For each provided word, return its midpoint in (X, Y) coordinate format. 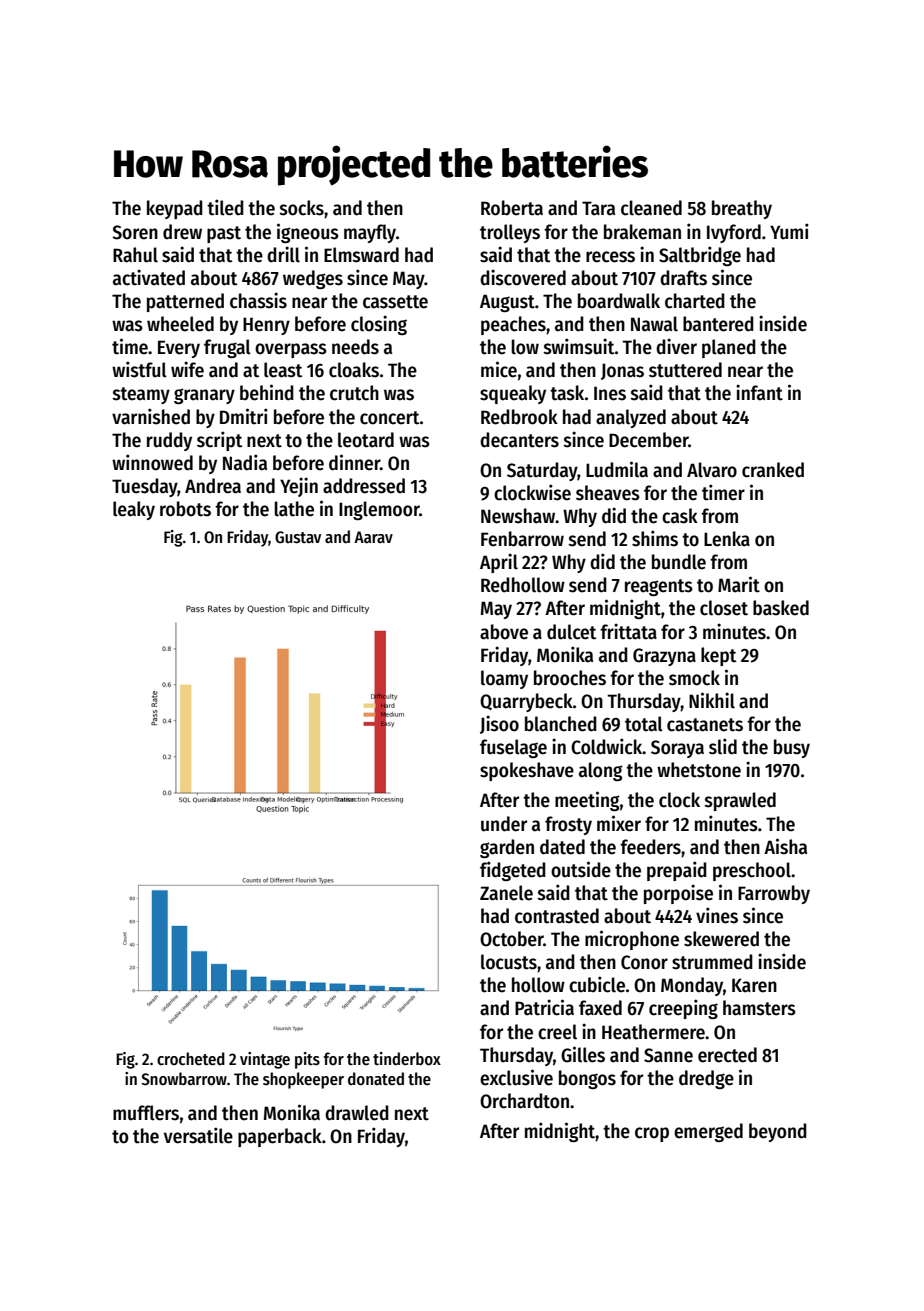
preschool (752, 871)
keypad (175, 209)
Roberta (512, 208)
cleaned (651, 208)
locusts (509, 962)
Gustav (298, 537)
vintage (265, 1060)
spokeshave (527, 771)
